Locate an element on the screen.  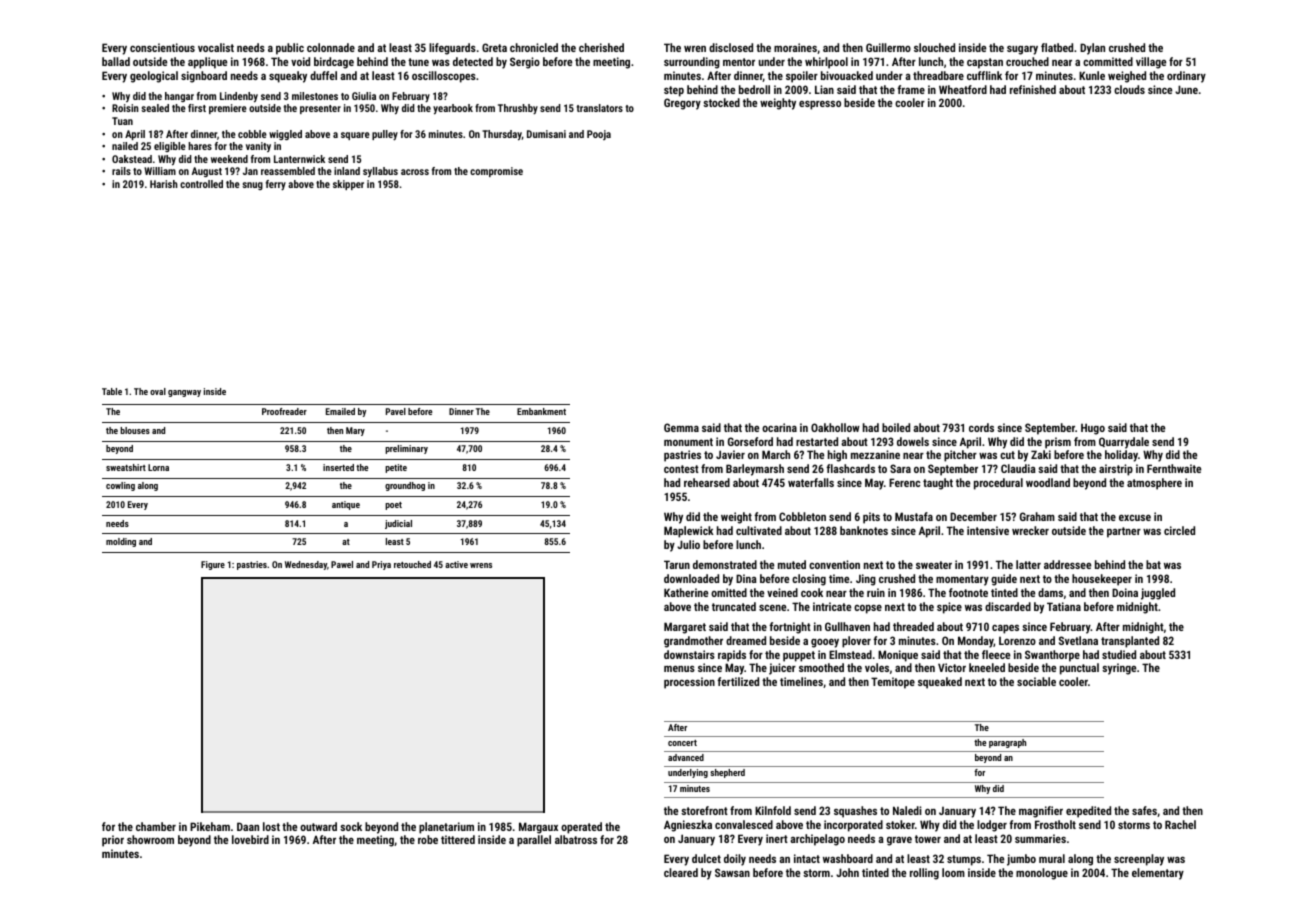
vocalist is located at coordinates (216, 47).
